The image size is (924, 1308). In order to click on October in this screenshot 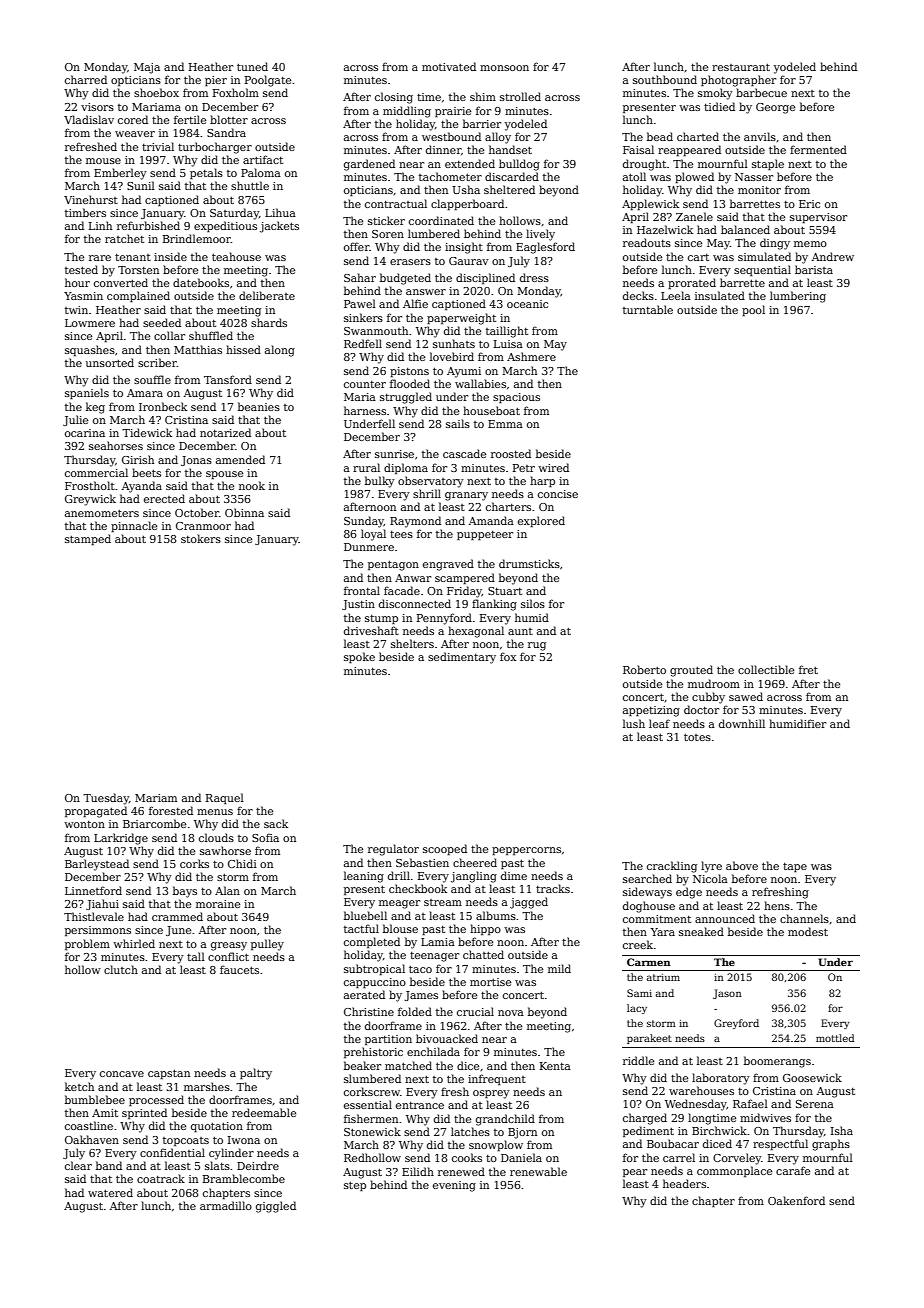, I will do `click(197, 512)`.
